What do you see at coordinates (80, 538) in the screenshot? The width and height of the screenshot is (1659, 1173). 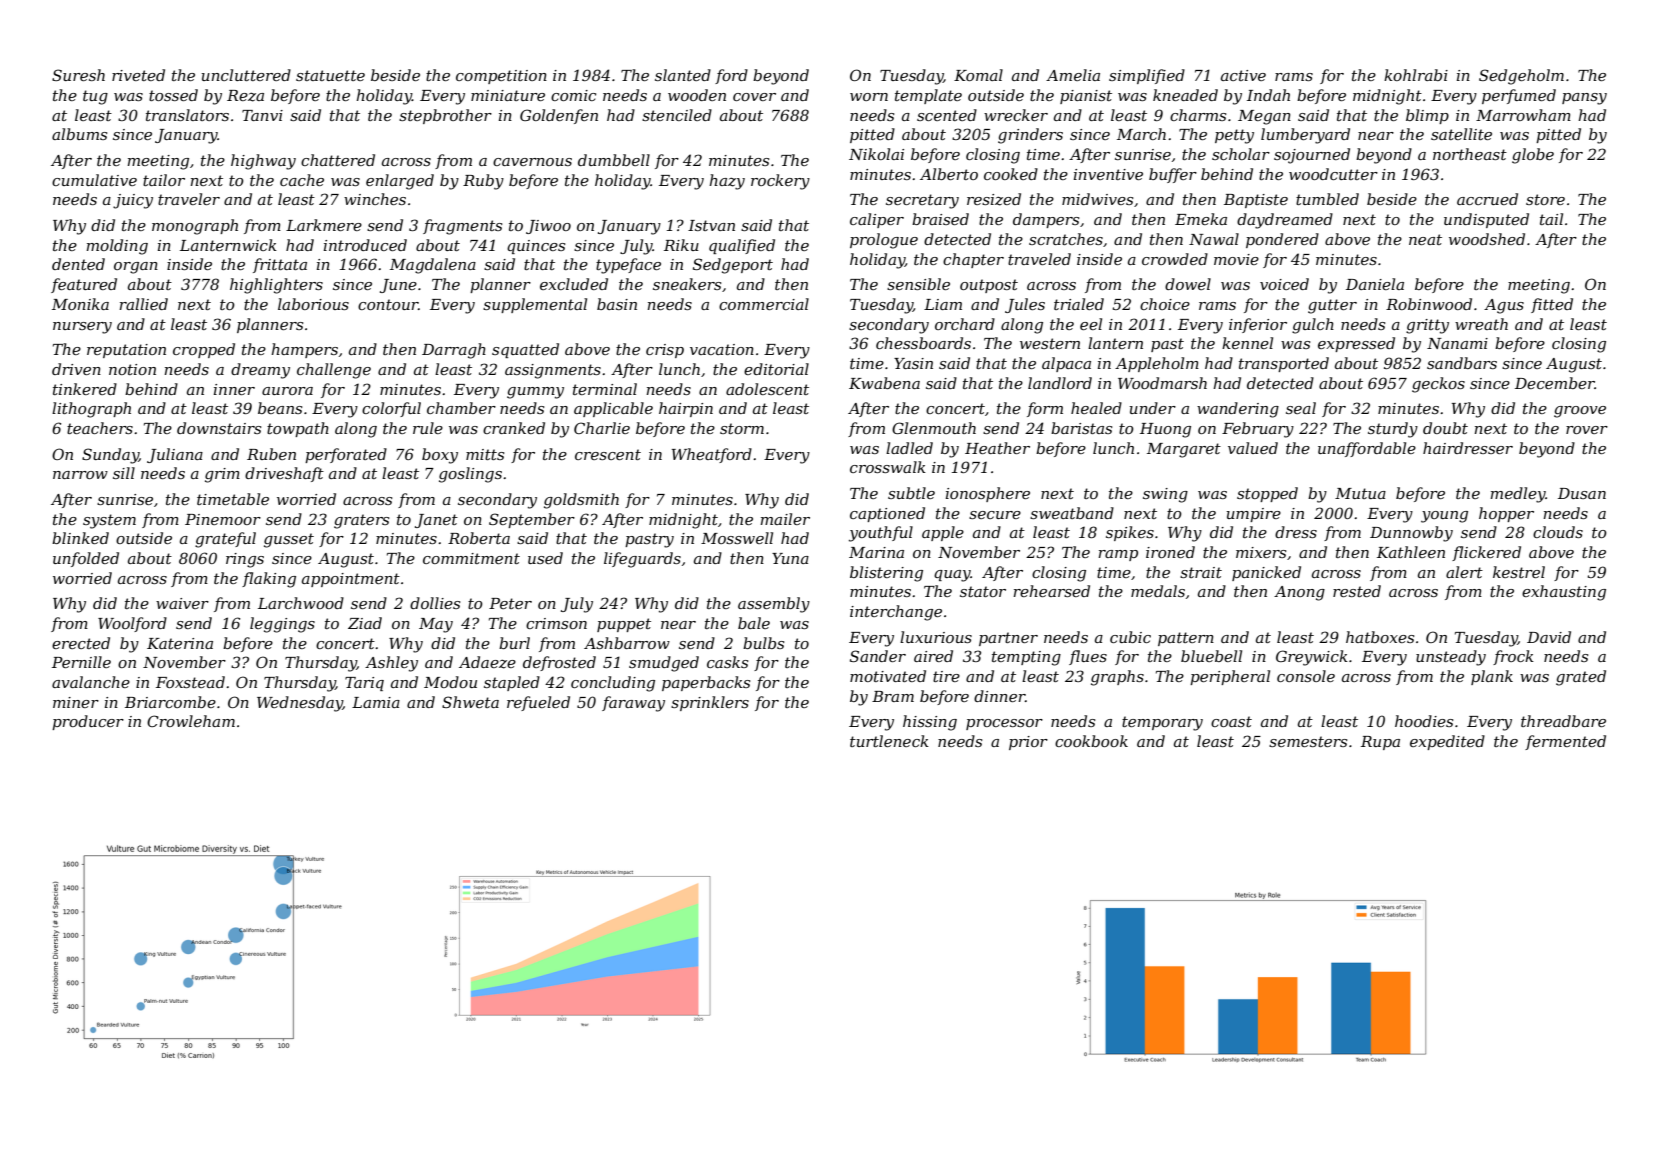 I see `blinked` at bounding box center [80, 538].
